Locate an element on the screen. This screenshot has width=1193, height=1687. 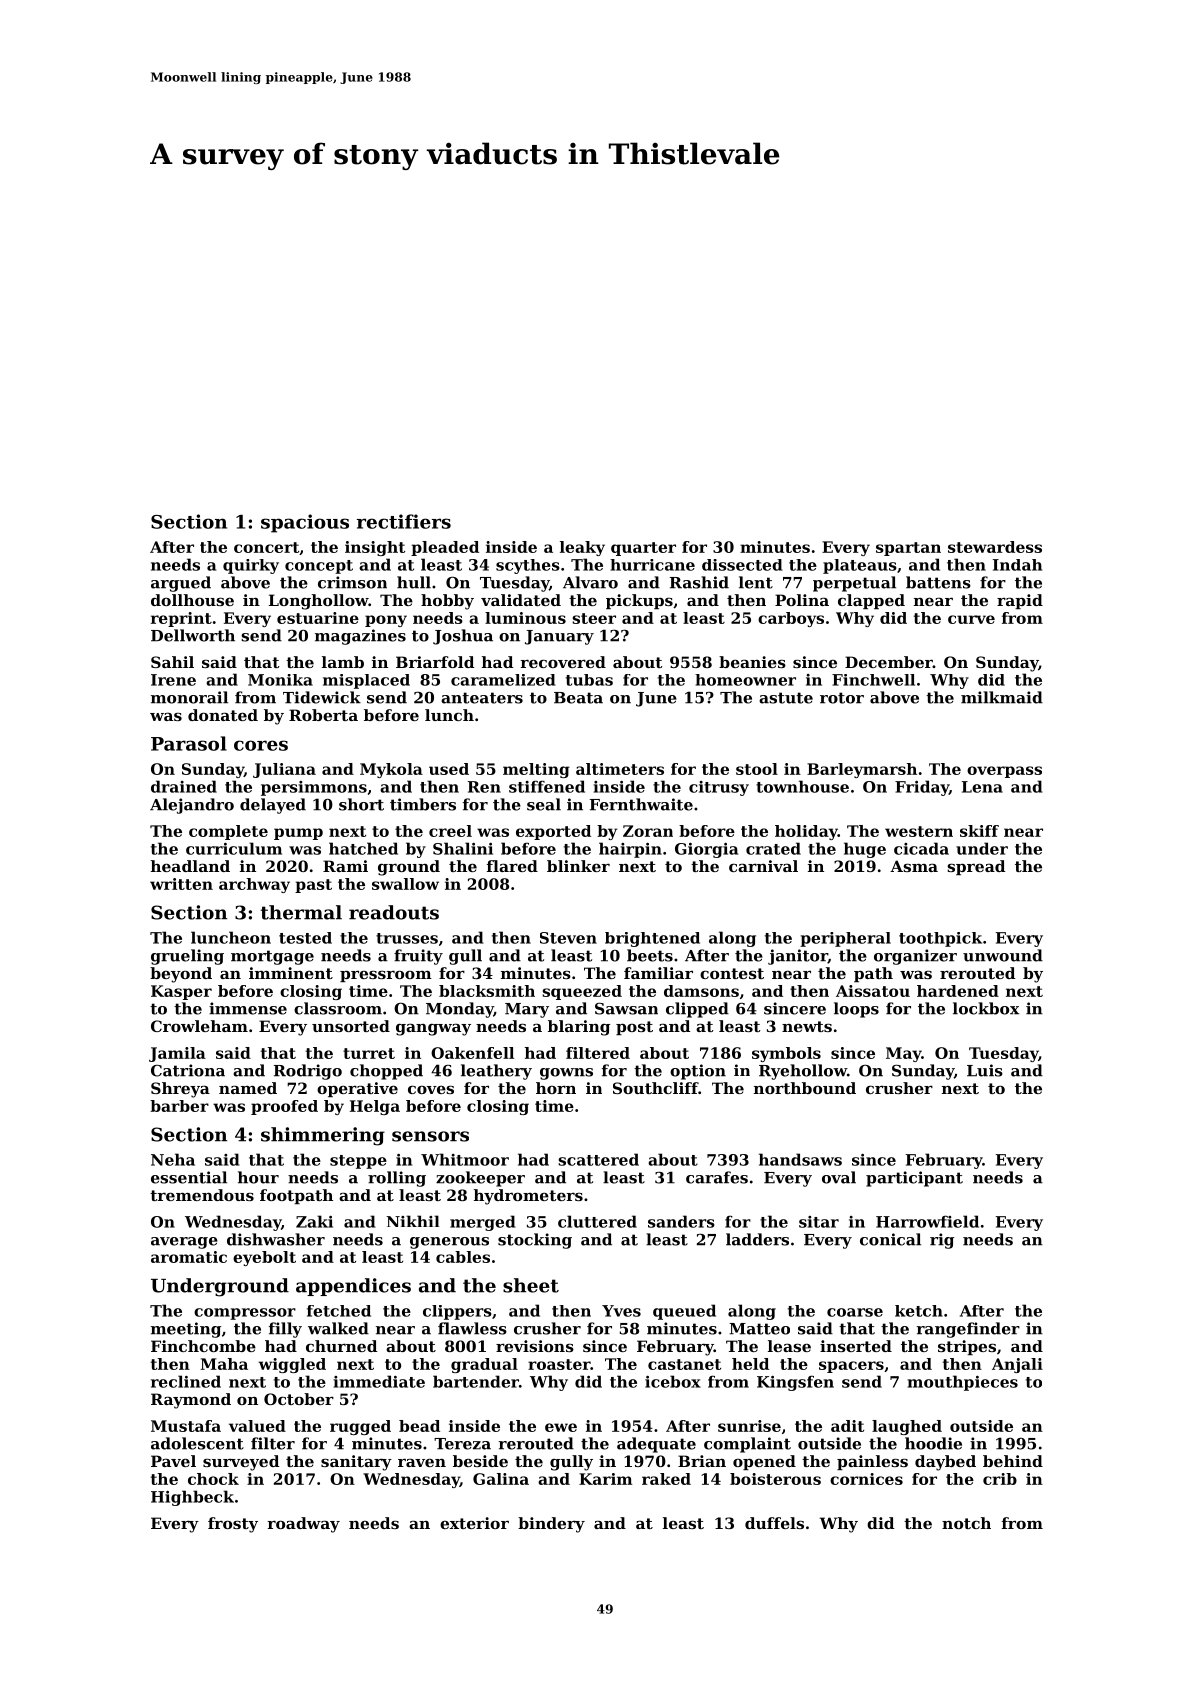
oval is located at coordinates (839, 1177).
